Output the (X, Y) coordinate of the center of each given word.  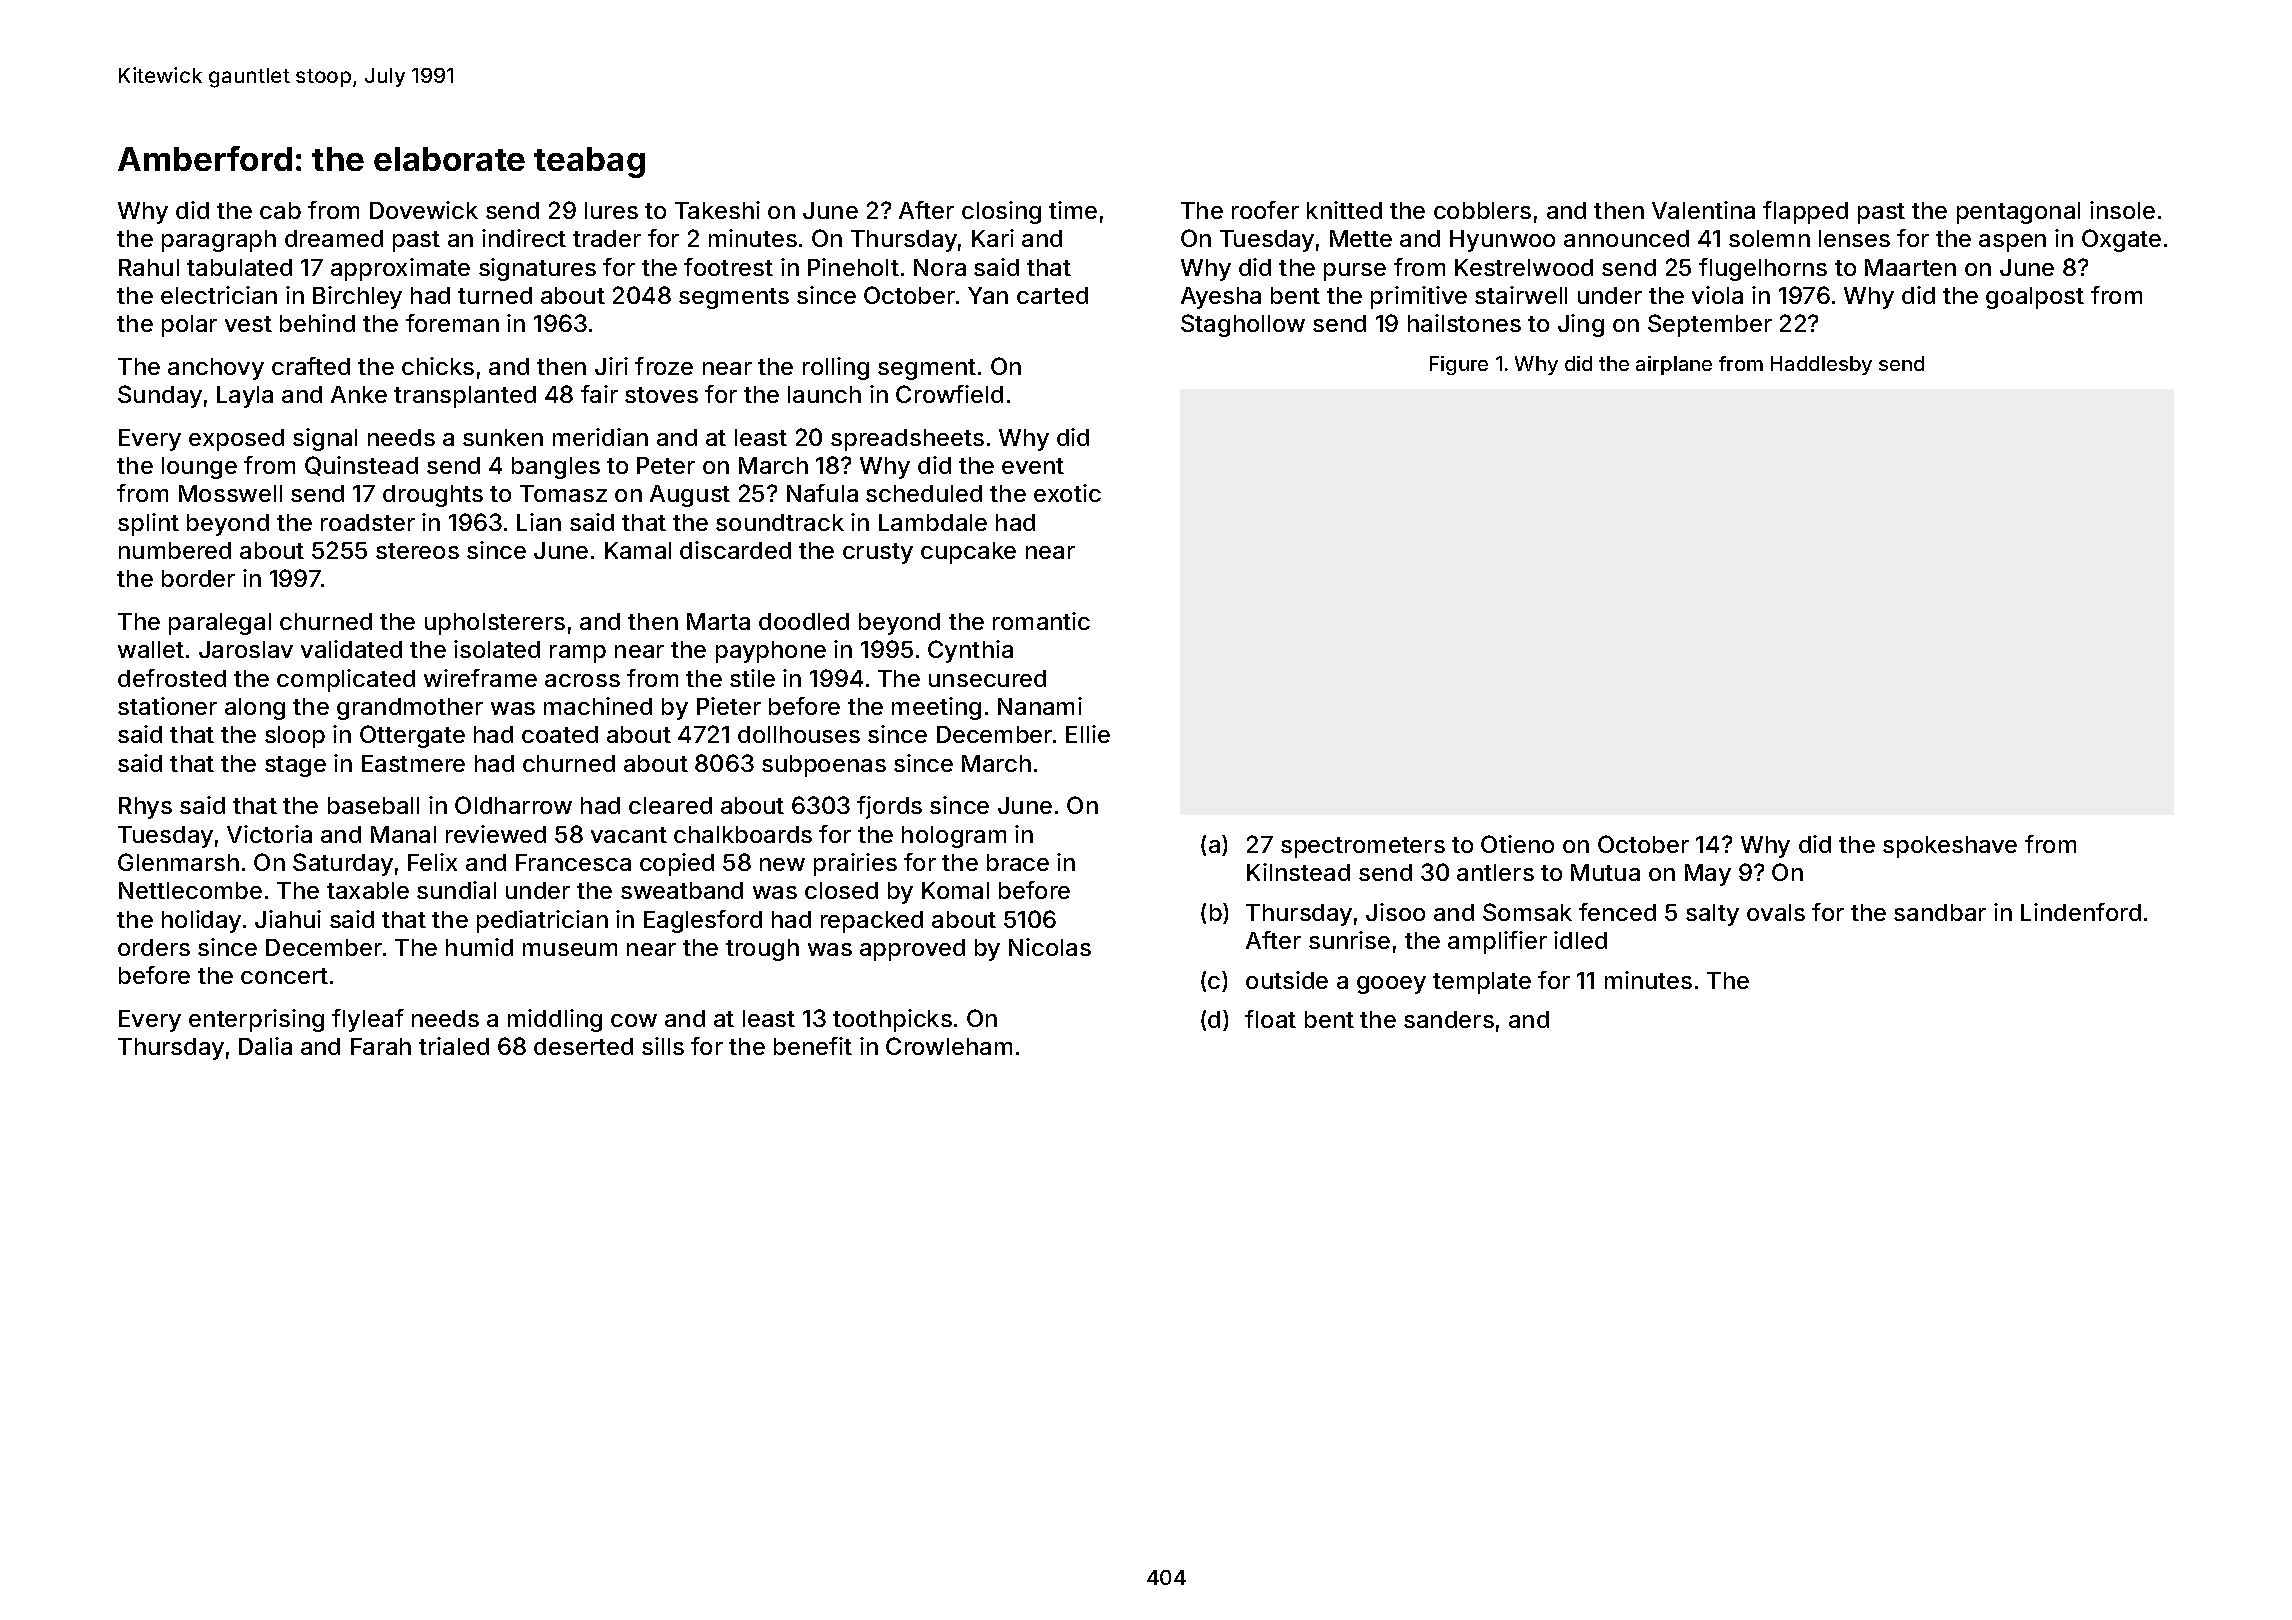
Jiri (611, 366)
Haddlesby (1821, 365)
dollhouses (799, 734)
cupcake (968, 553)
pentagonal (2018, 213)
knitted (1344, 210)
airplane (1674, 365)
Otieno (1517, 844)
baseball (373, 805)
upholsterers (495, 624)
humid (479, 947)
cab (280, 210)
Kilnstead (1298, 872)
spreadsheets (907, 440)
